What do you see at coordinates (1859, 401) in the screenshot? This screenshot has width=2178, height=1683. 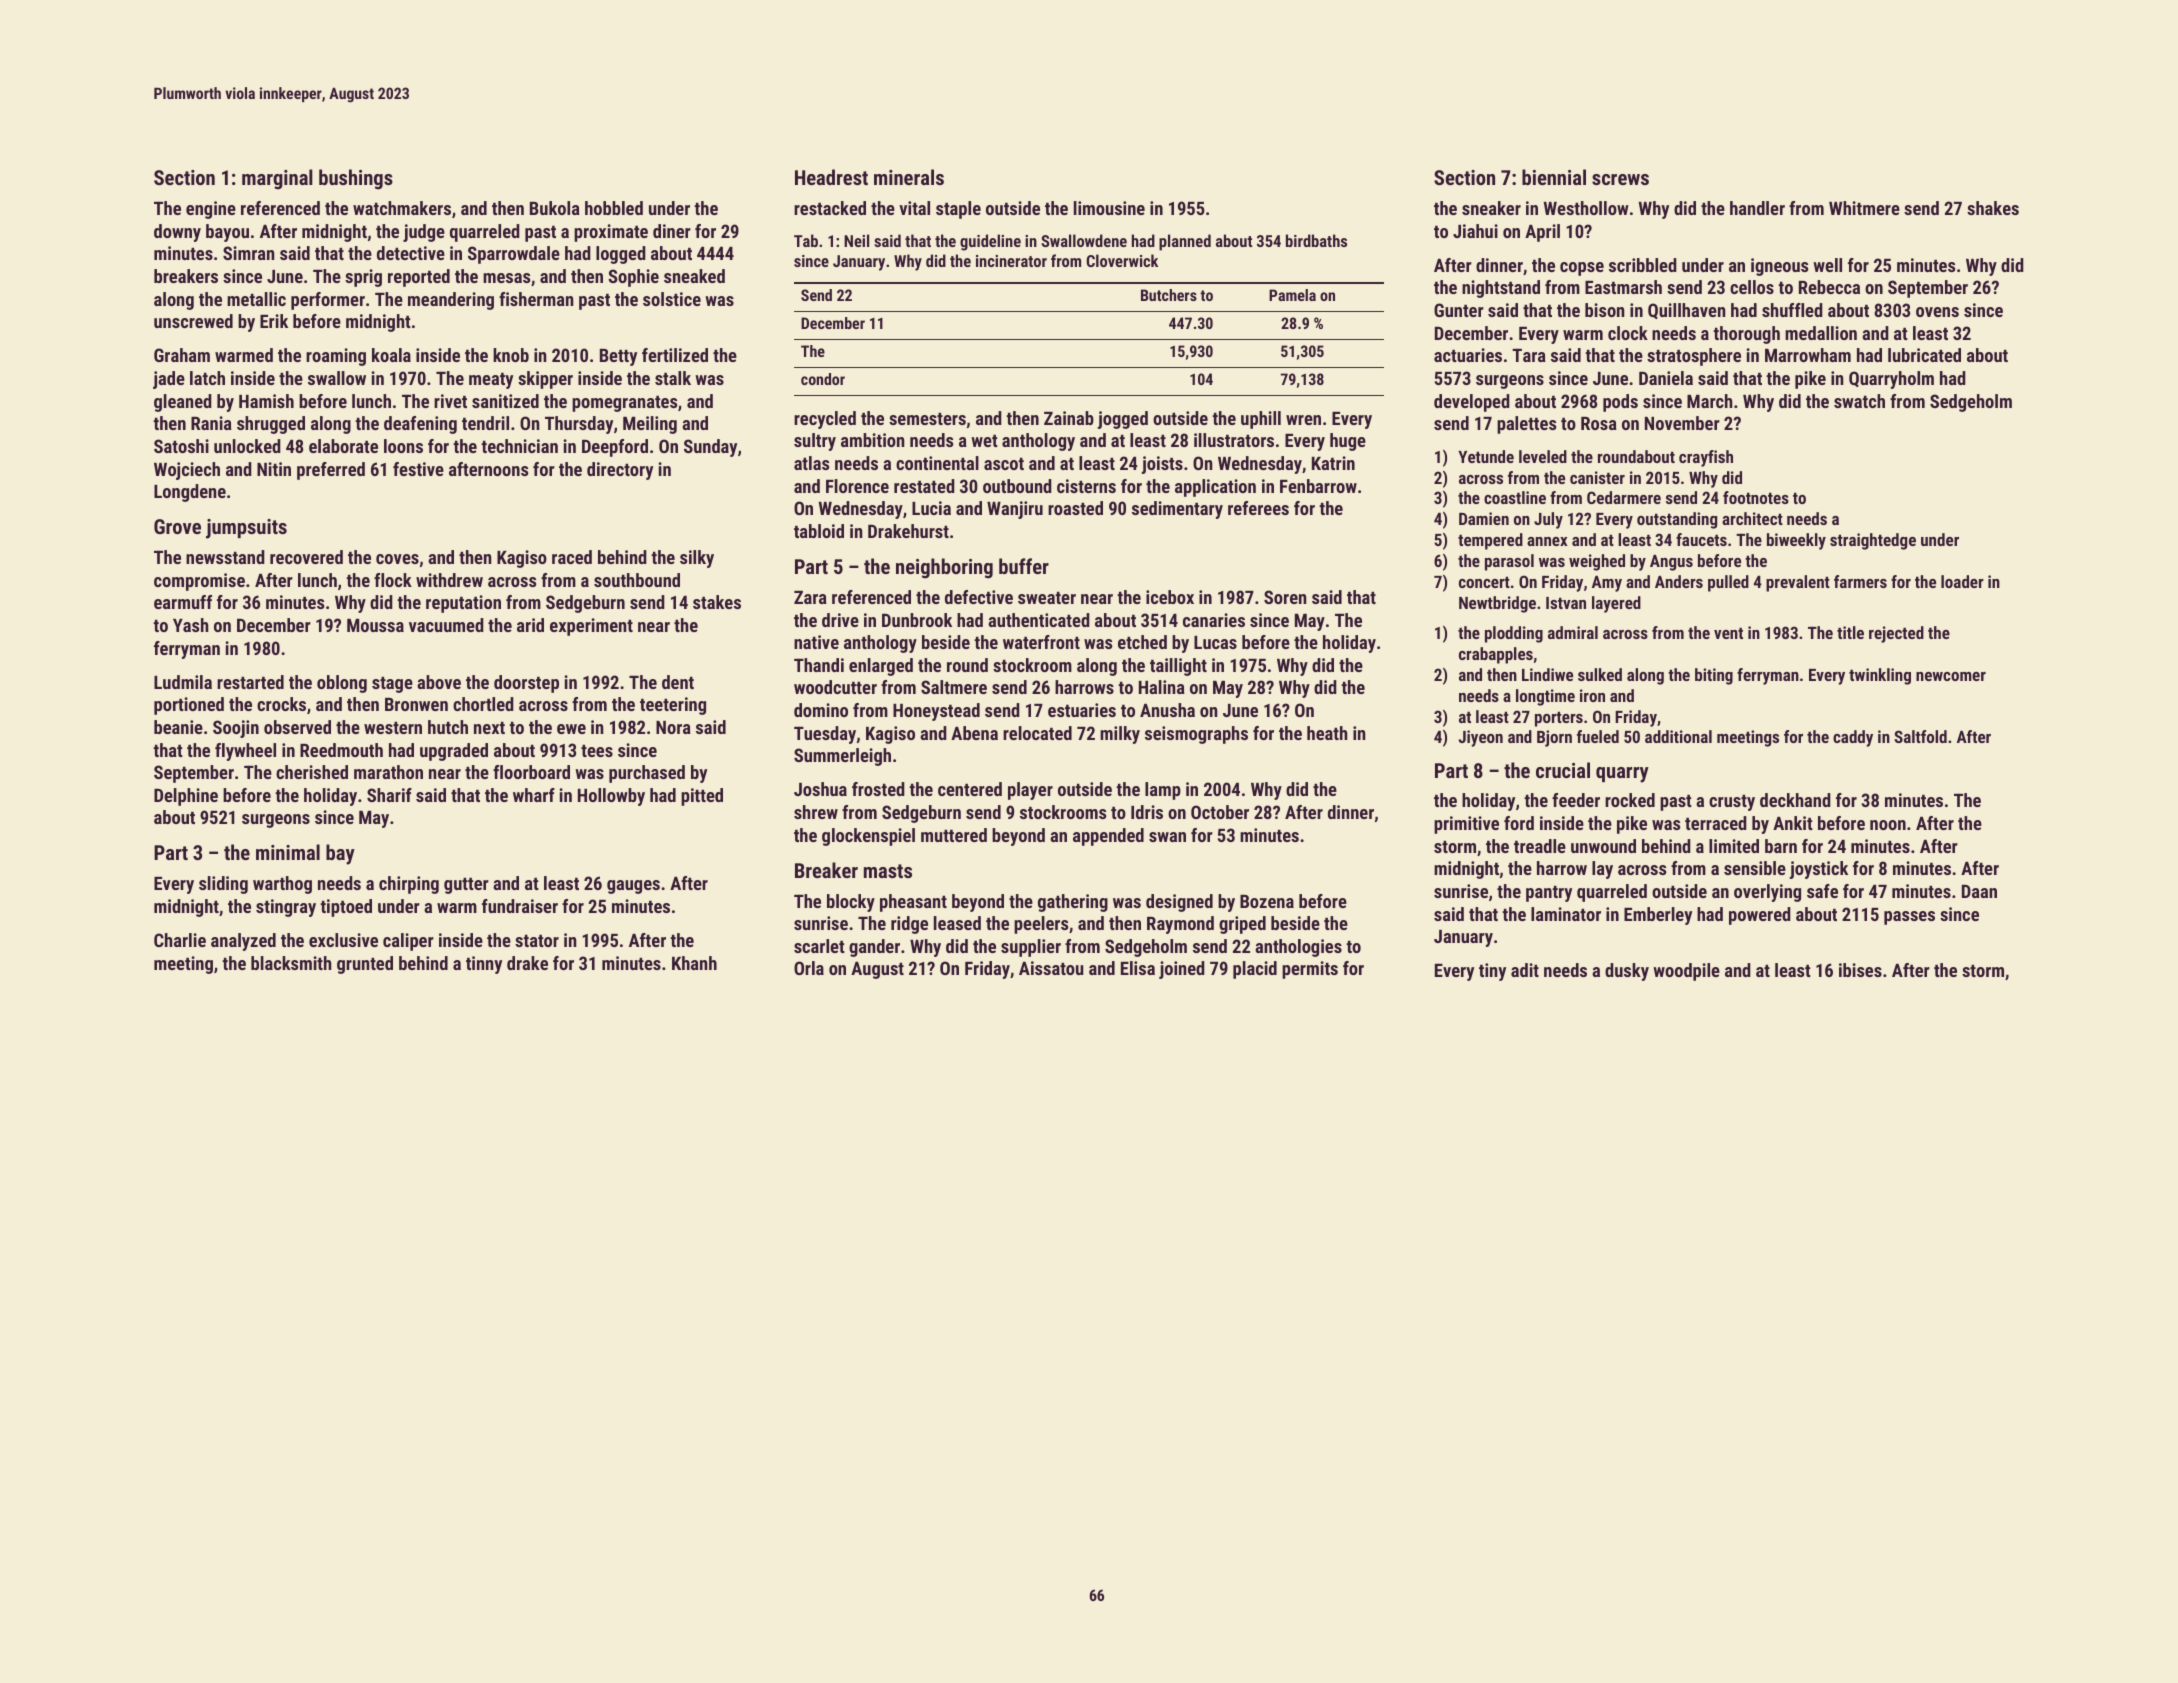 I see `swatch` at bounding box center [1859, 401].
